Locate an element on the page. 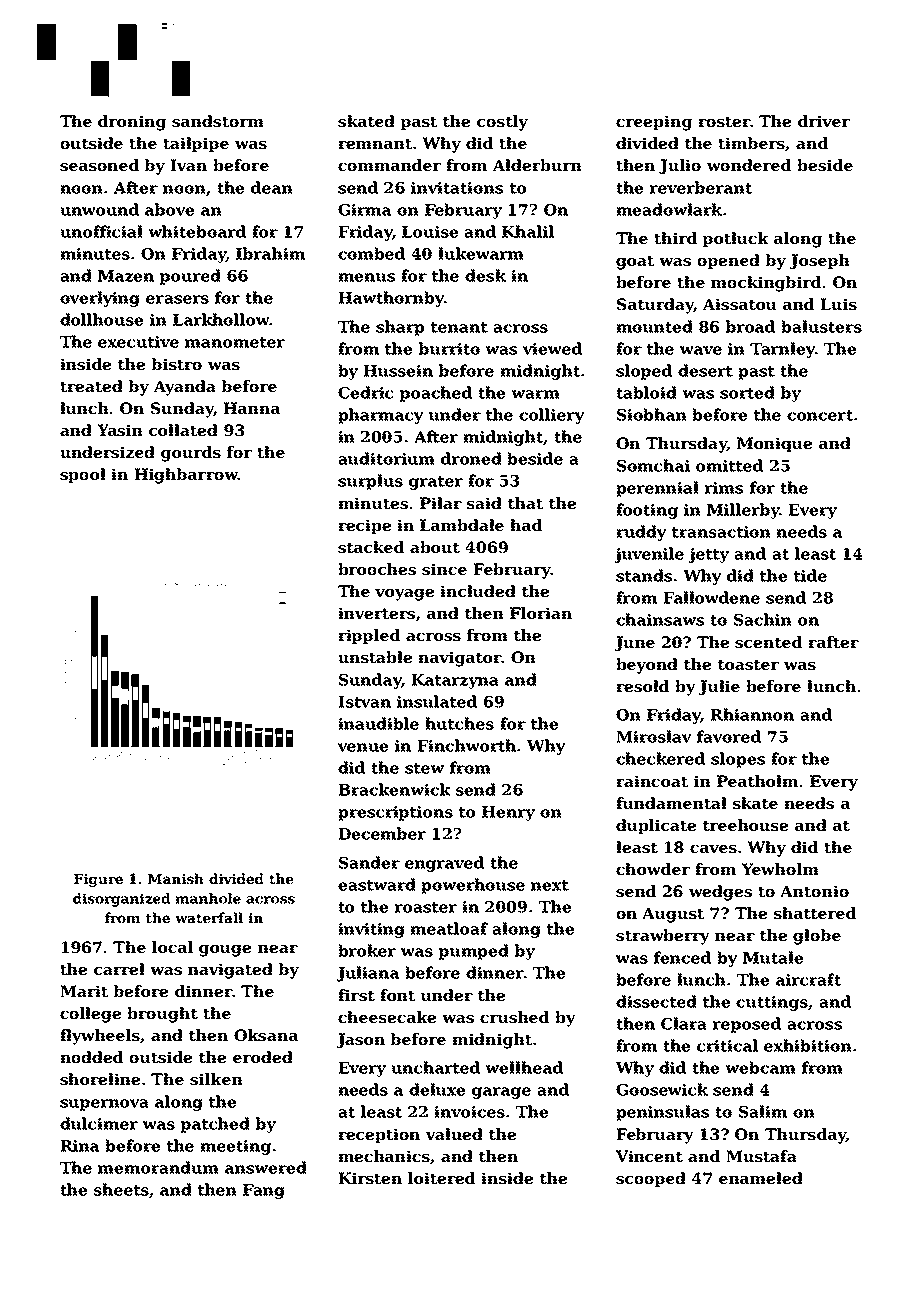  driver is located at coordinates (824, 121).
